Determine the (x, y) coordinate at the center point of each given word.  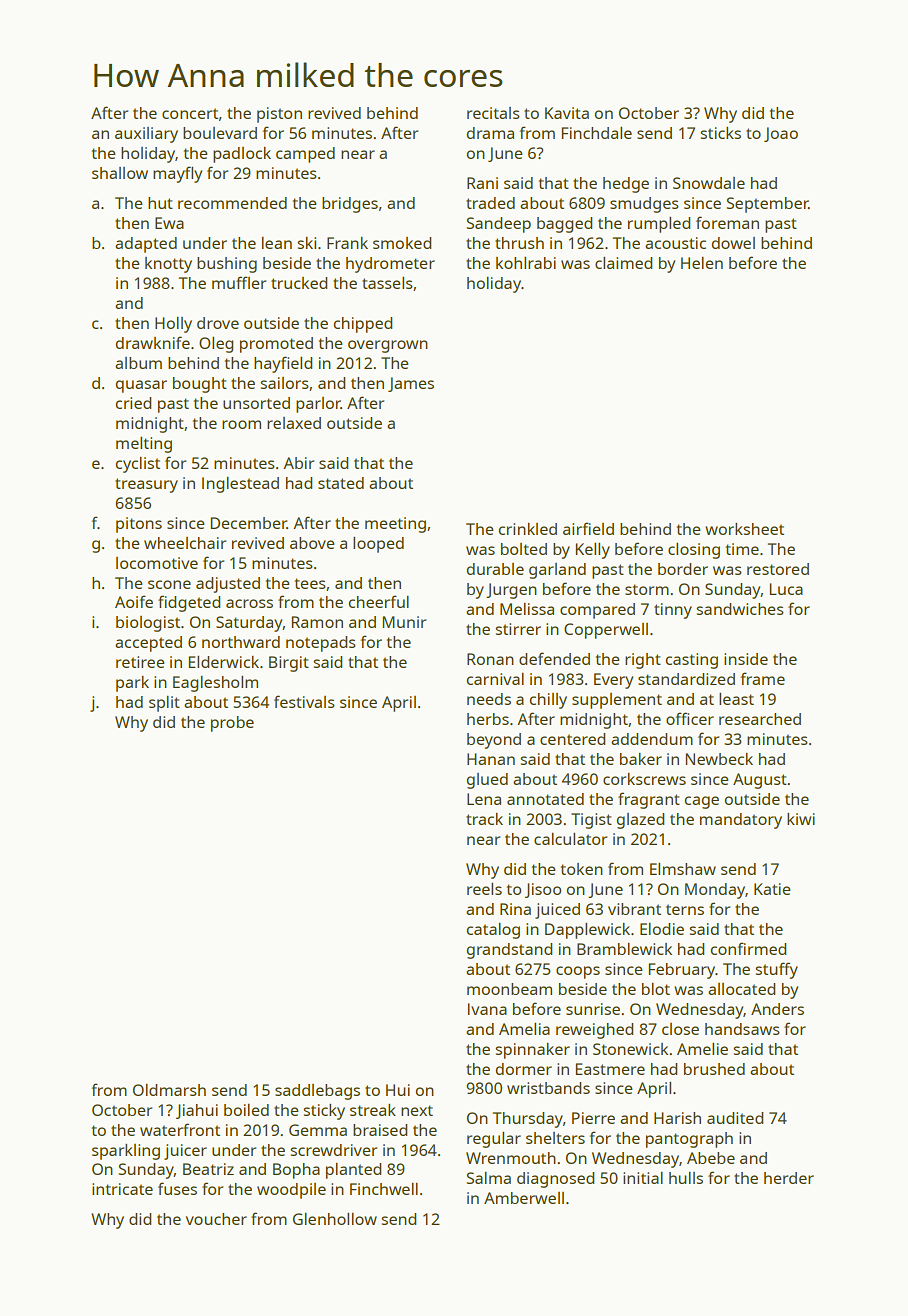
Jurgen (511, 591)
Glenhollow (335, 1219)
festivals (304, 701)
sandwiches (740, 609)
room (241, 424)
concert (190, 113)
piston (279, 115)
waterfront (180, 1129)
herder (789, 1178)
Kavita (567, 113)
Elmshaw (683, 869)
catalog (493, 931)
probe (232, 724)
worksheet (744, 529)
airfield (588, 528)
